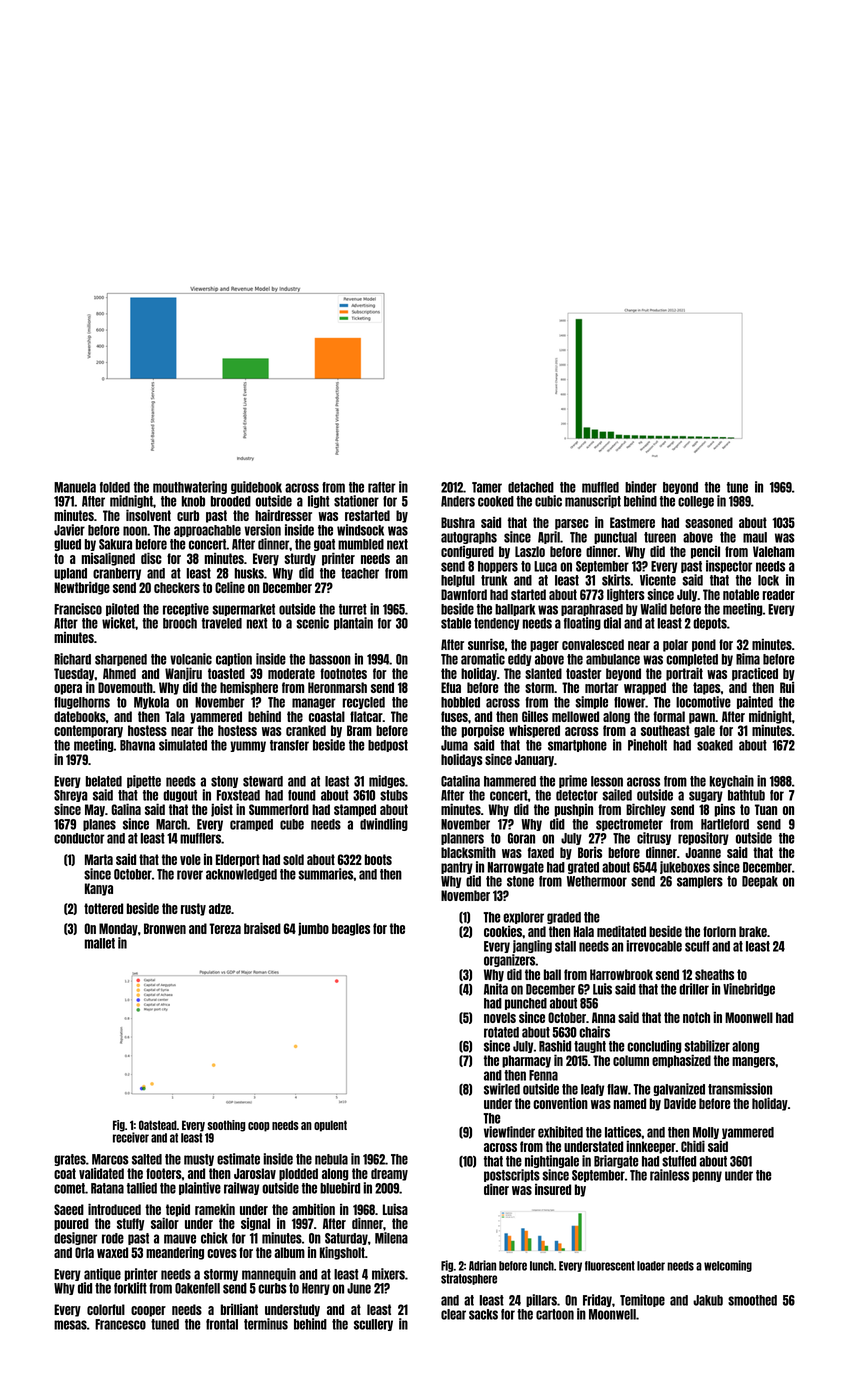  What do you see at coordinates (266, 1324) in the screenshot?
I see `terminus` at bounding box center [266, 1324].
